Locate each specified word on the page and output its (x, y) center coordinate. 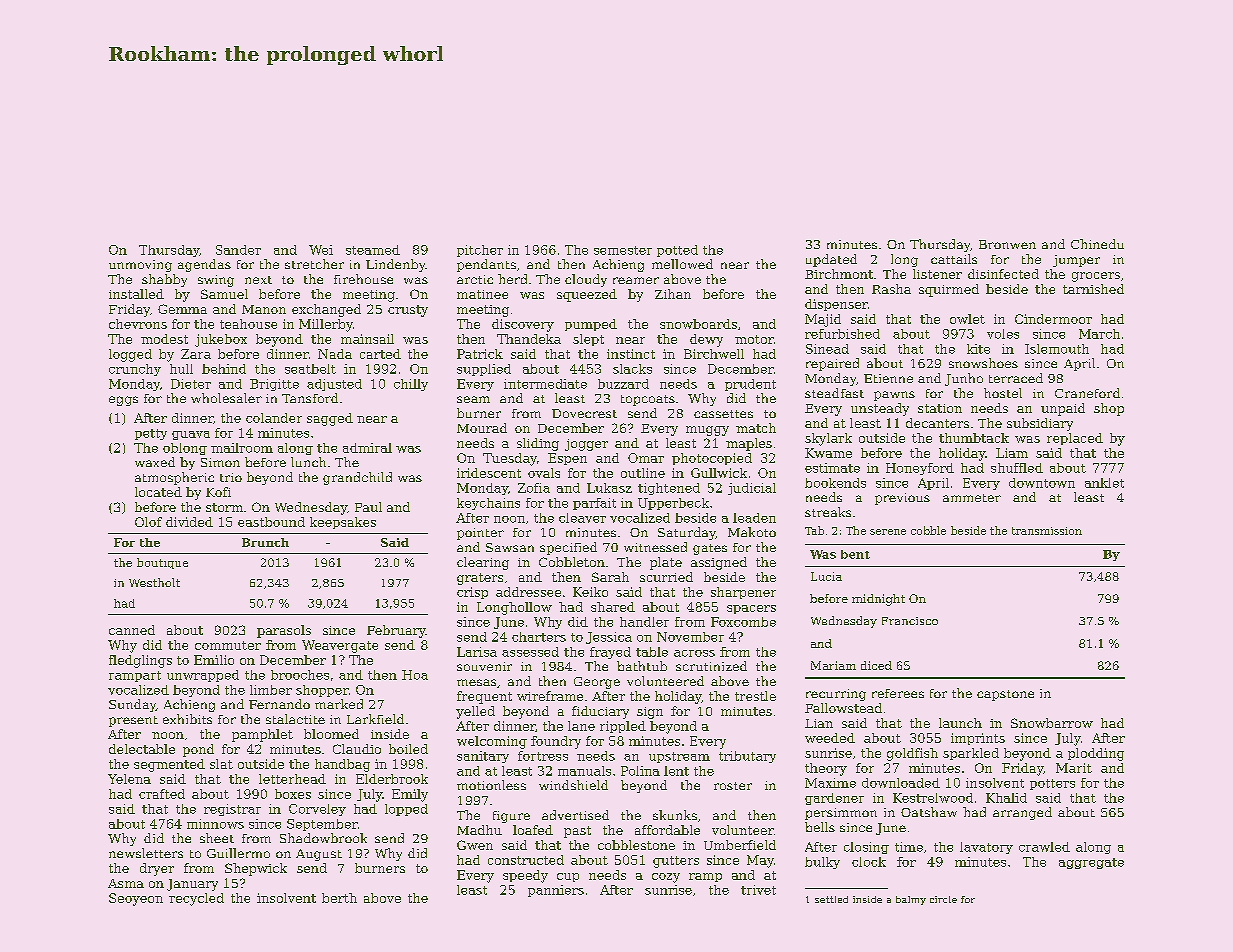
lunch (308, 462)
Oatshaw (929, 812)
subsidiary (1040, 424)
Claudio (357, 749)
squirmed (949, 290)
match (756, 428)
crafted (162, 794)
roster (733, 786)
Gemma (182, 309)
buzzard (623, 384)
